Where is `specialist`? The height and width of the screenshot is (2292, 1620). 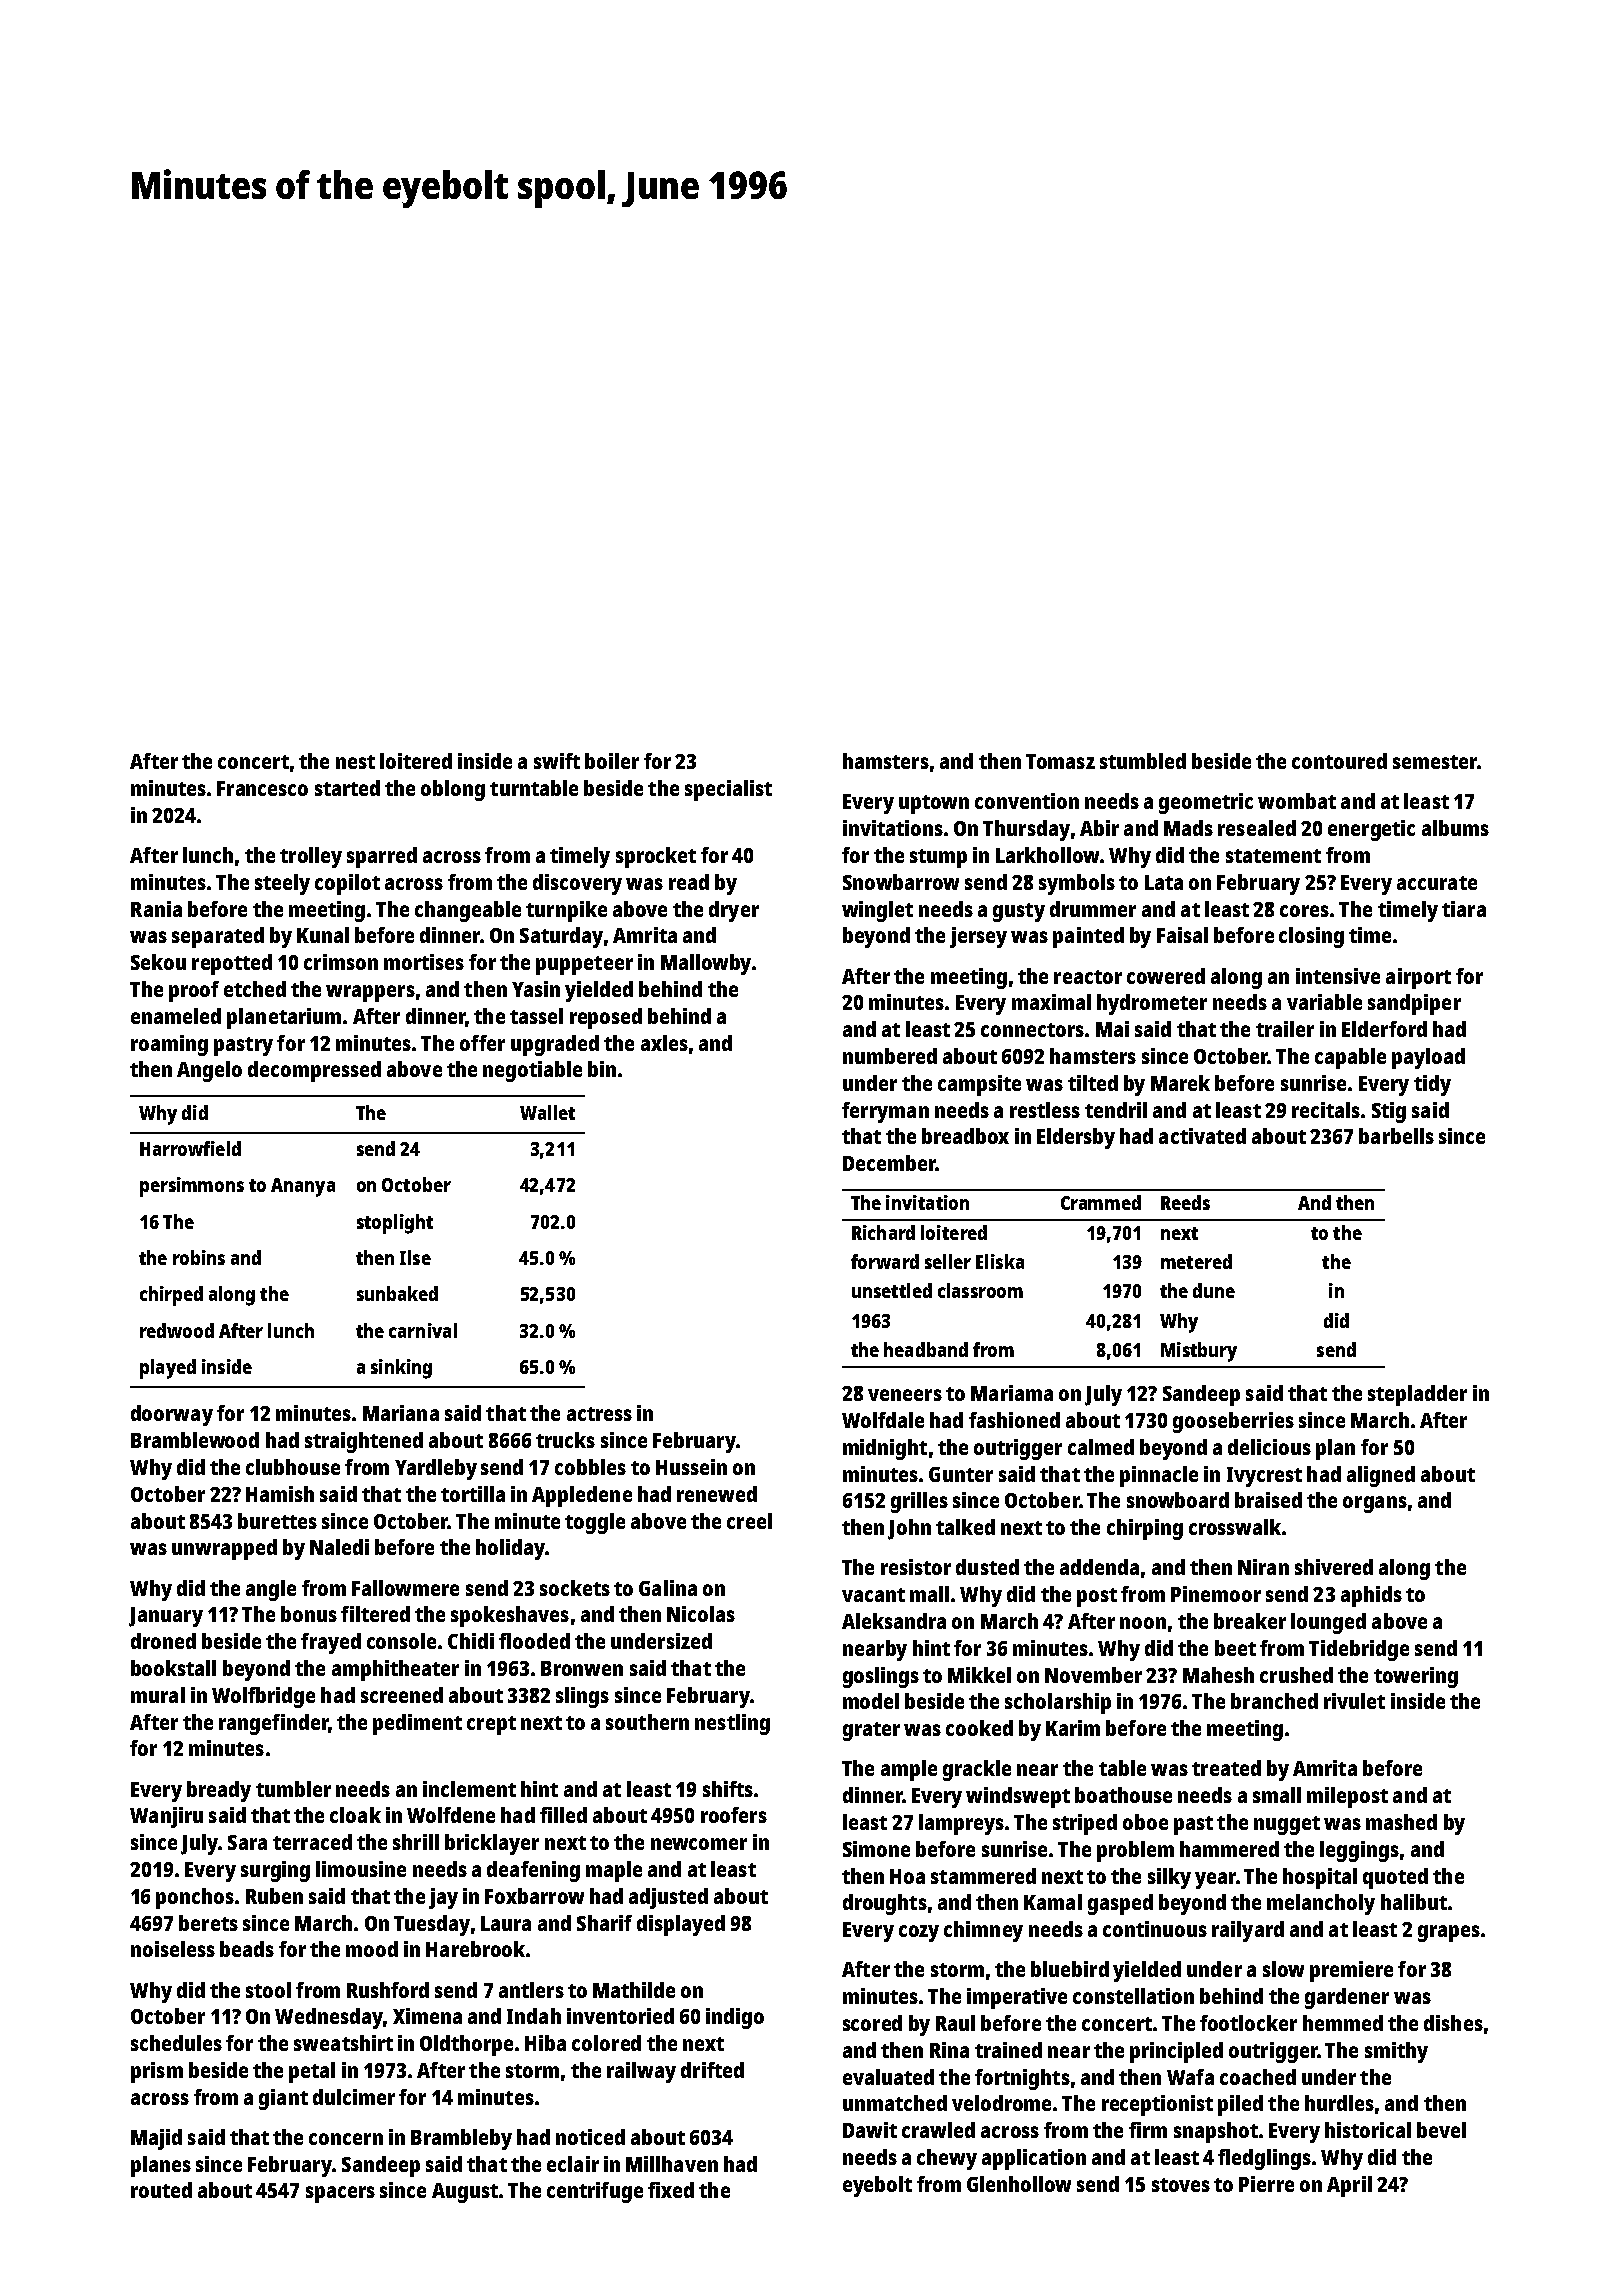
specialist is located at coordinates (728, 790).
